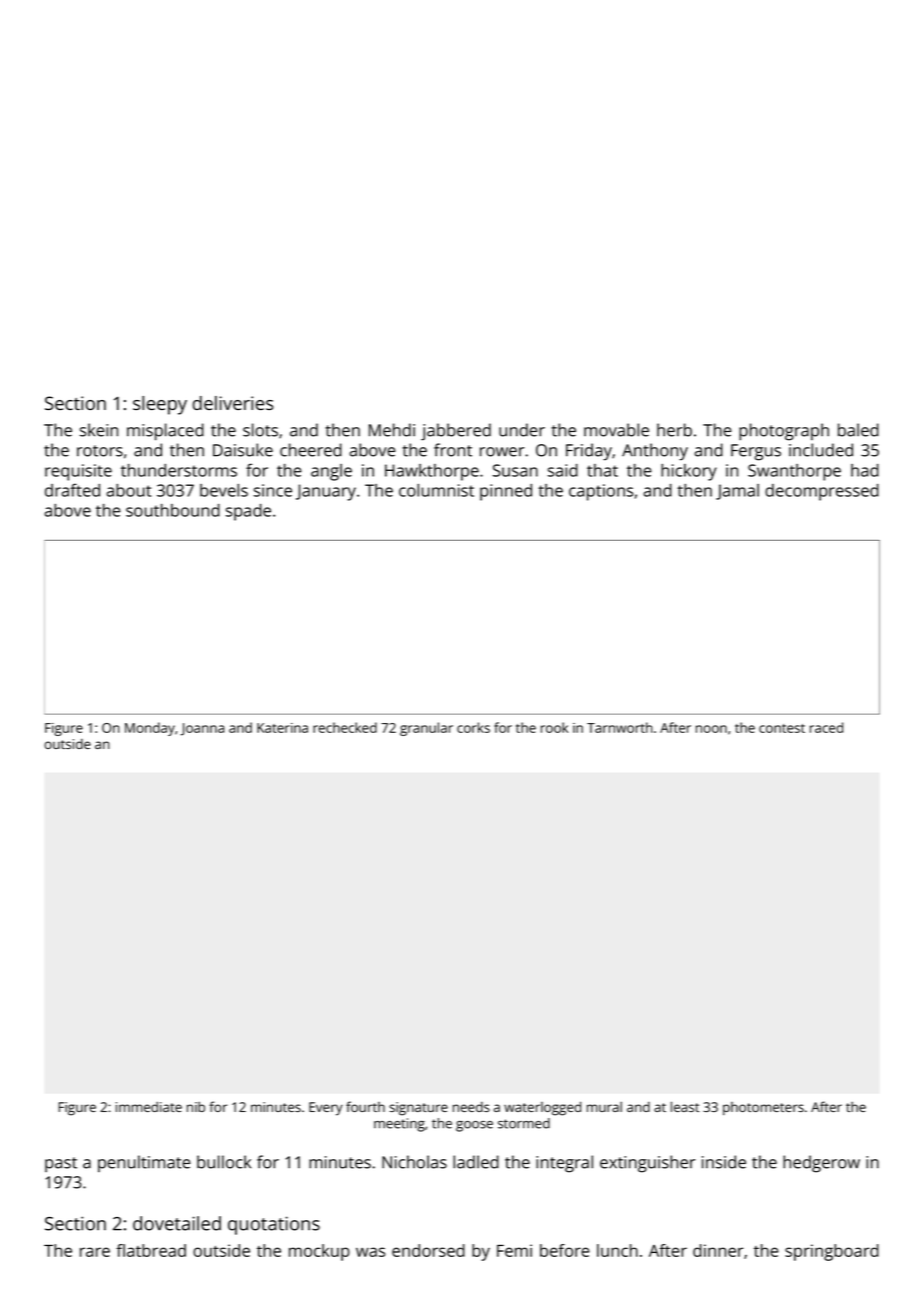  What do you see at coordinates (100, 451) in the screenshot?
I see `rotors` at bounding box center [100, 451].
